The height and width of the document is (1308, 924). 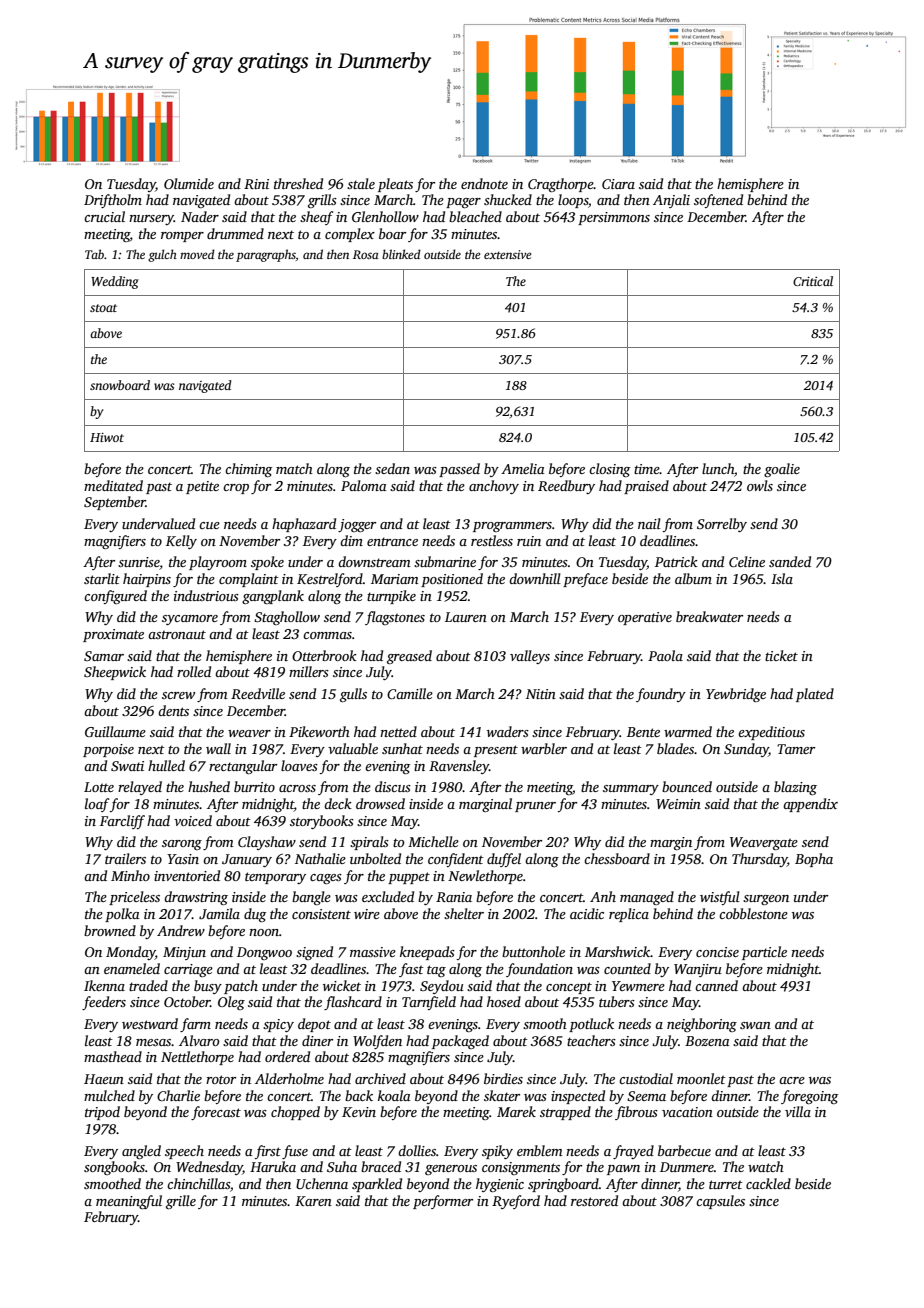 What do you see at coordinates (766, 1166) in the document?
I see `watch` at bounding box center [766, 1166].
